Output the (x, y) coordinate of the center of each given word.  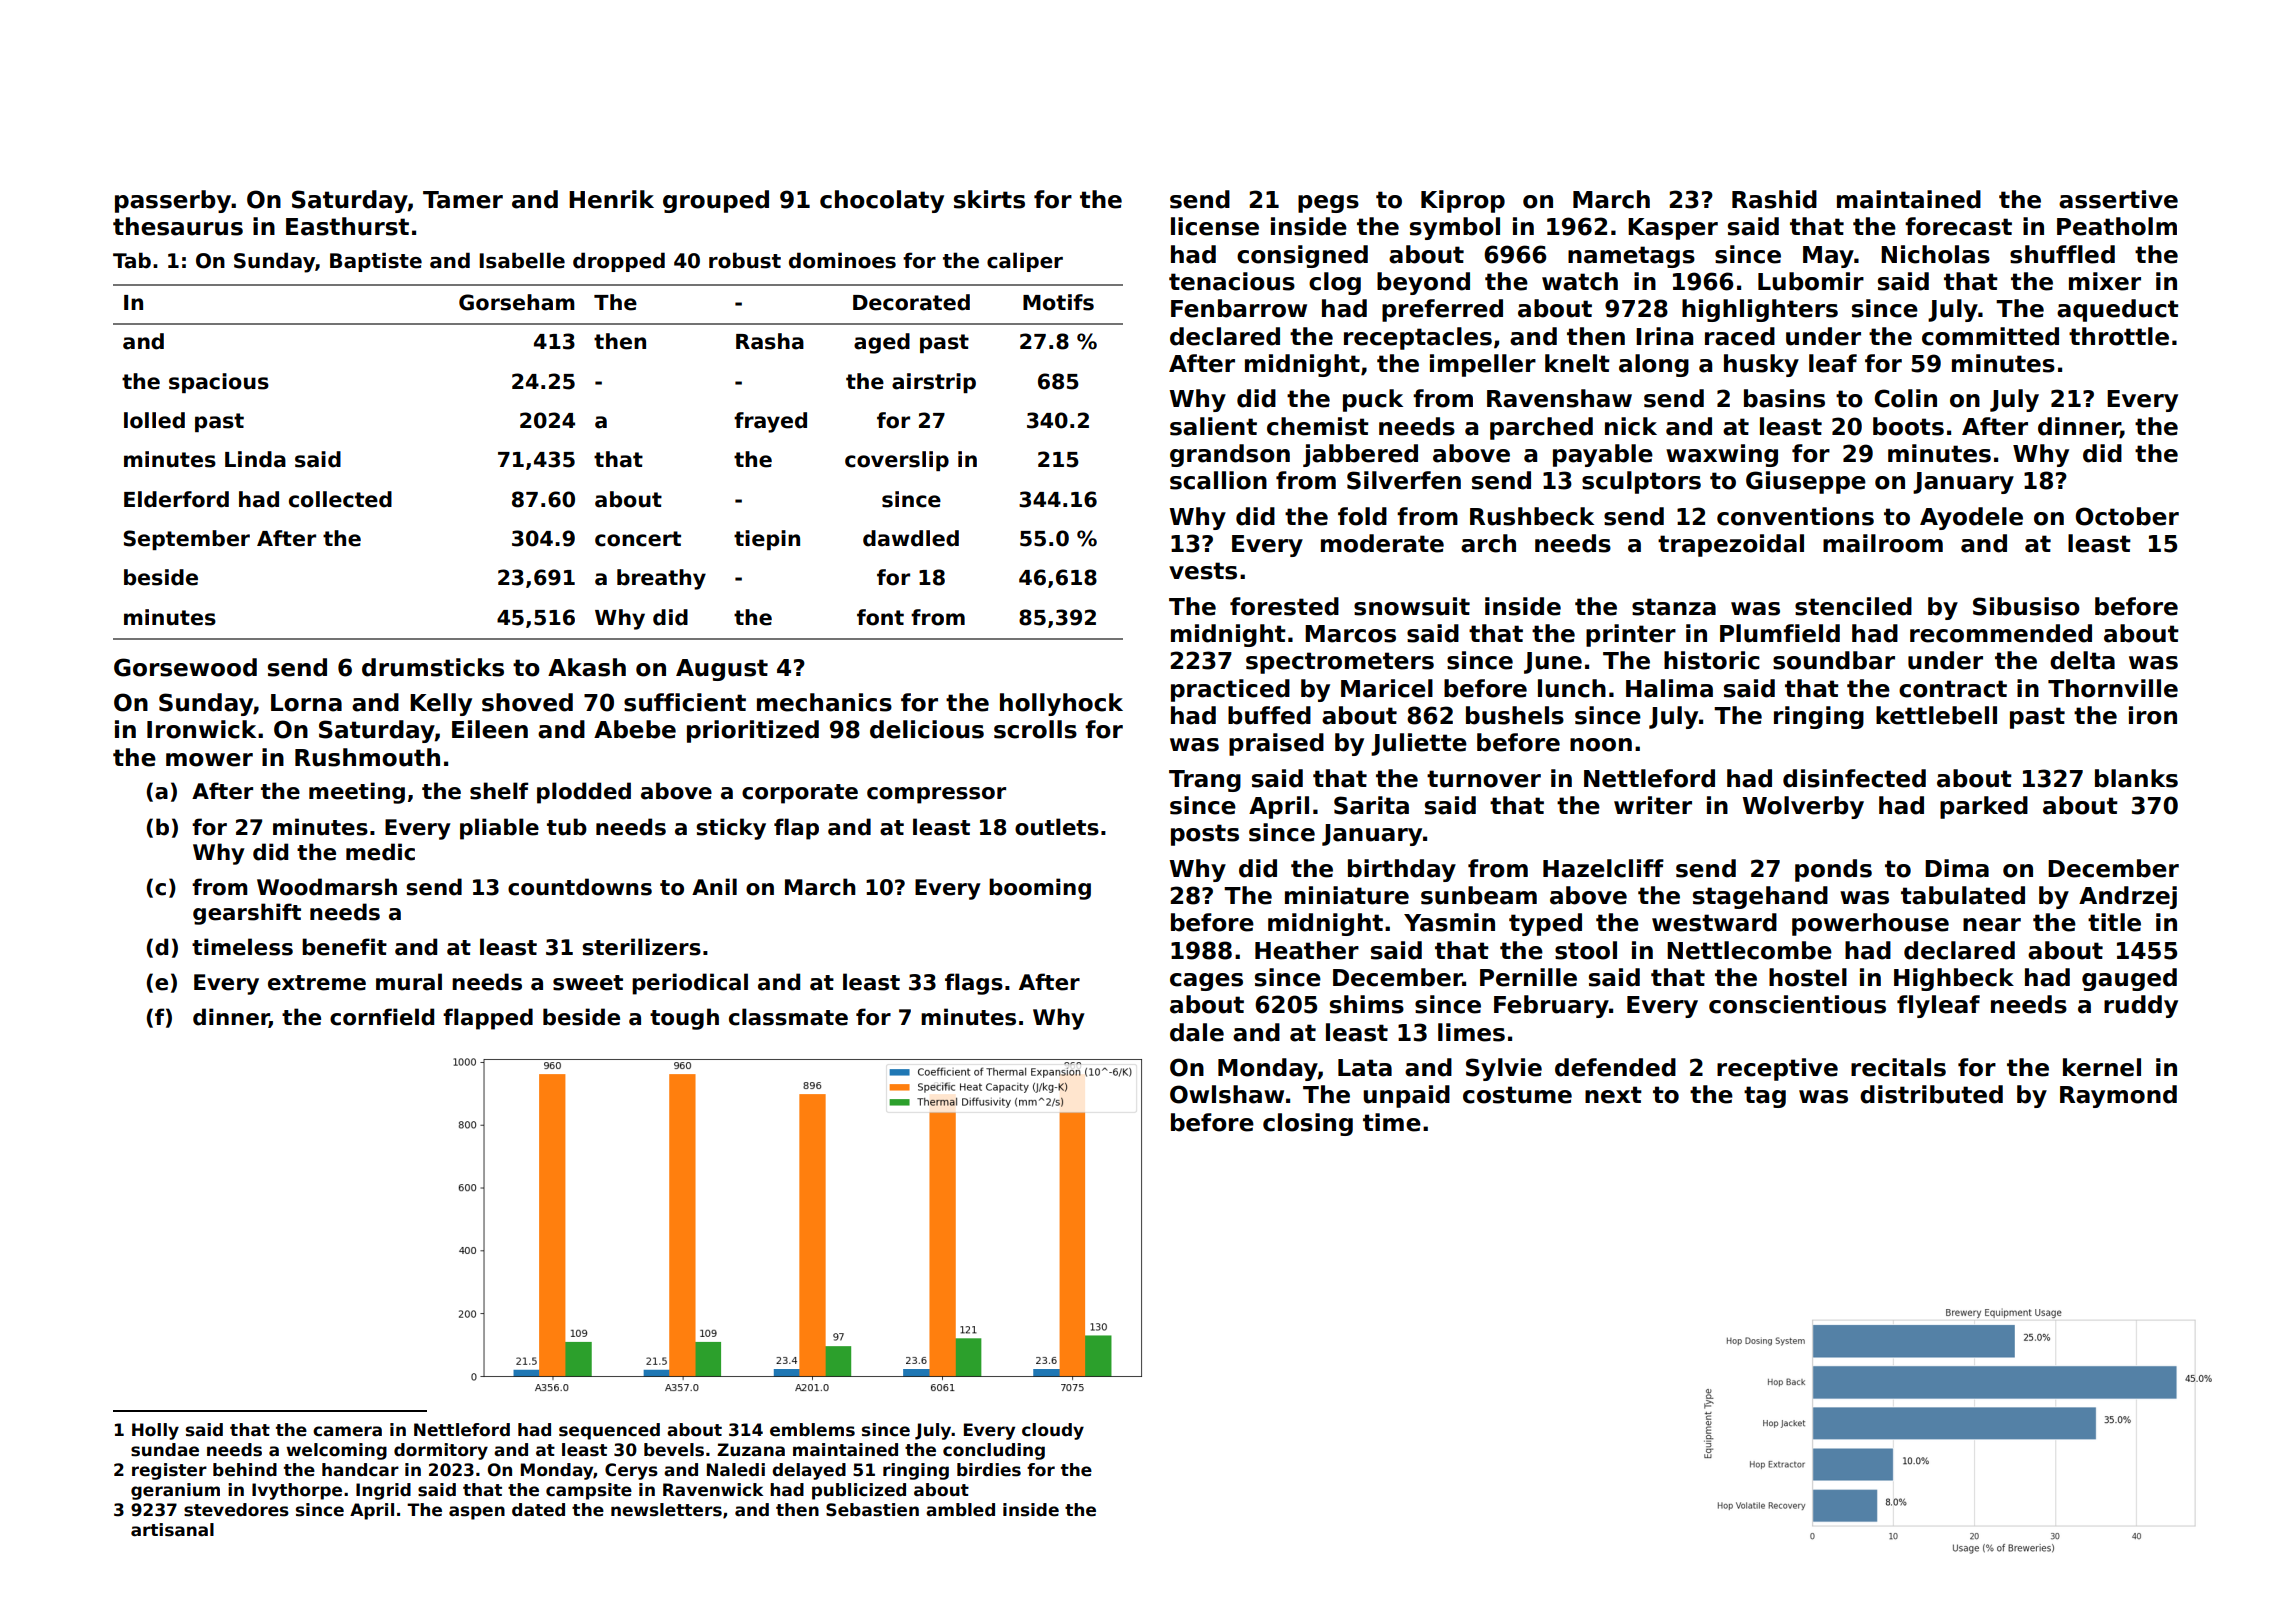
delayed (809, 1471)
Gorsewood (185, 667)
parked (1984, 807)
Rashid (1774, 199)
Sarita (1371, 805)
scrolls (1035, 729)
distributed (1931, 1094)
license (1215, 226)
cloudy (1053, 1431)
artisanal (172, 1530)
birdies (989, 1470)
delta (2082, 660)
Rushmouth (367, 757)
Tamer (463, 200)
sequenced (609, 1431)
